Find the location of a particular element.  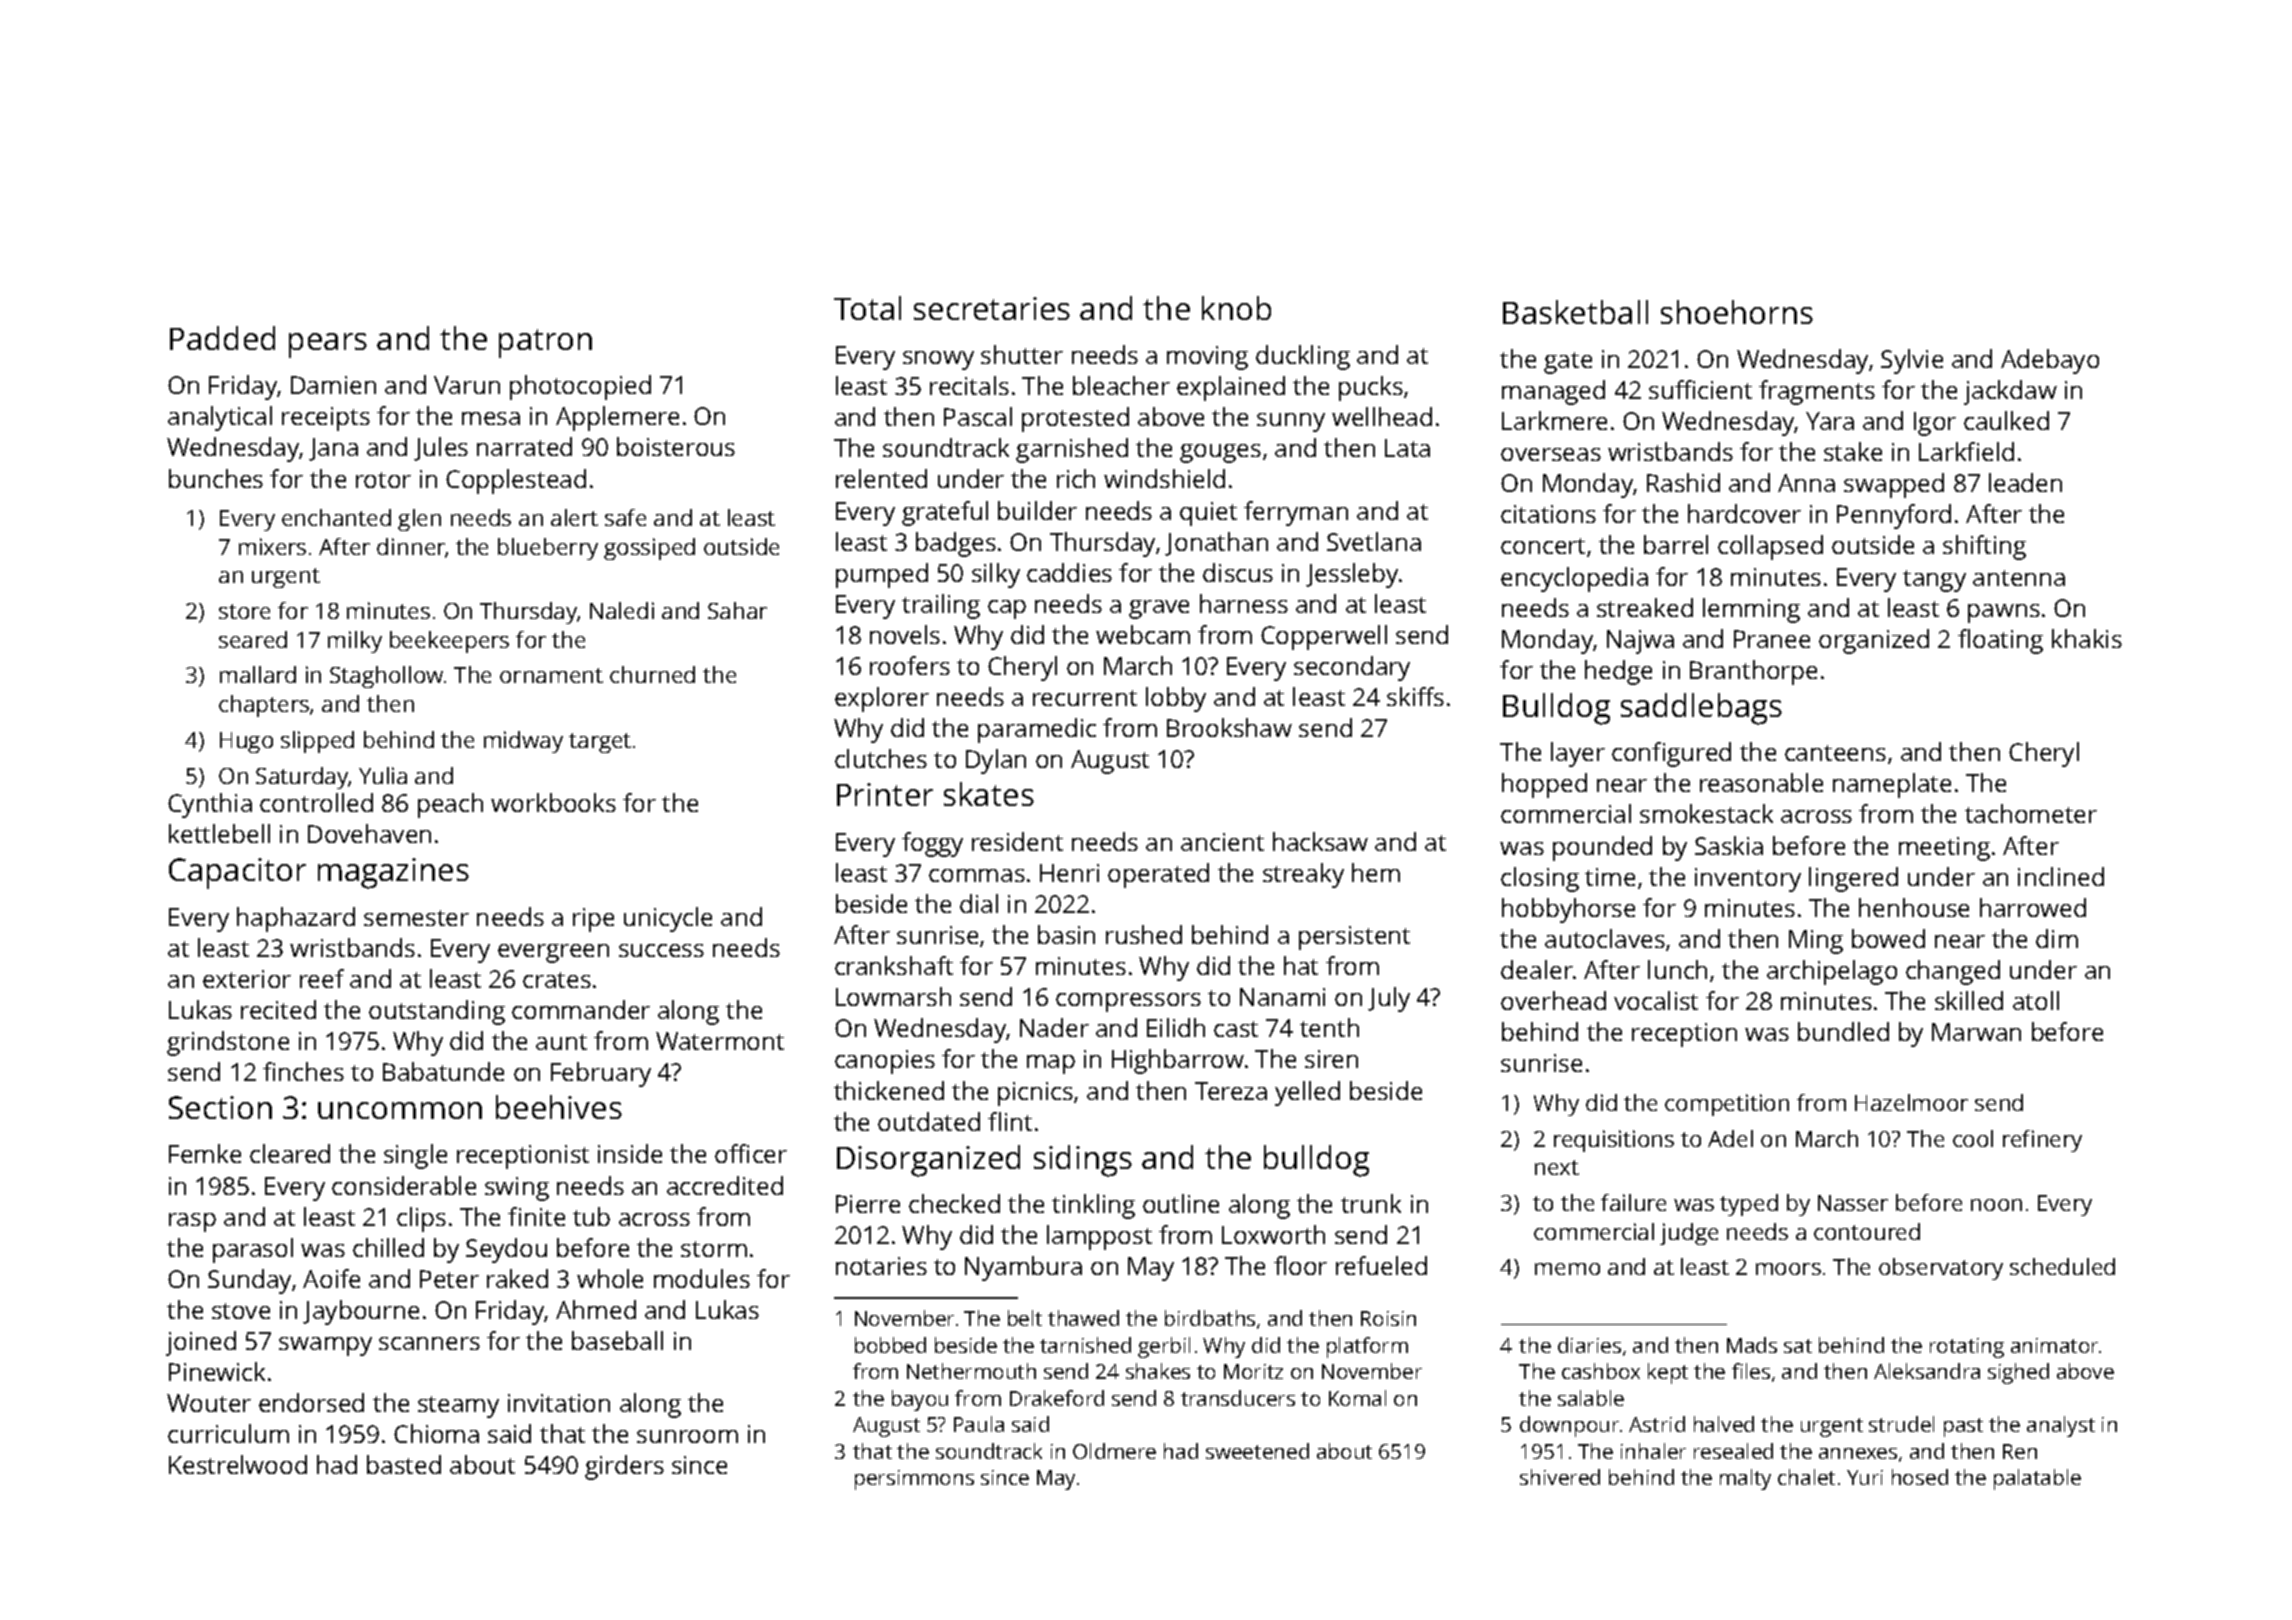

knob is located at coordinates (1236, 308).
